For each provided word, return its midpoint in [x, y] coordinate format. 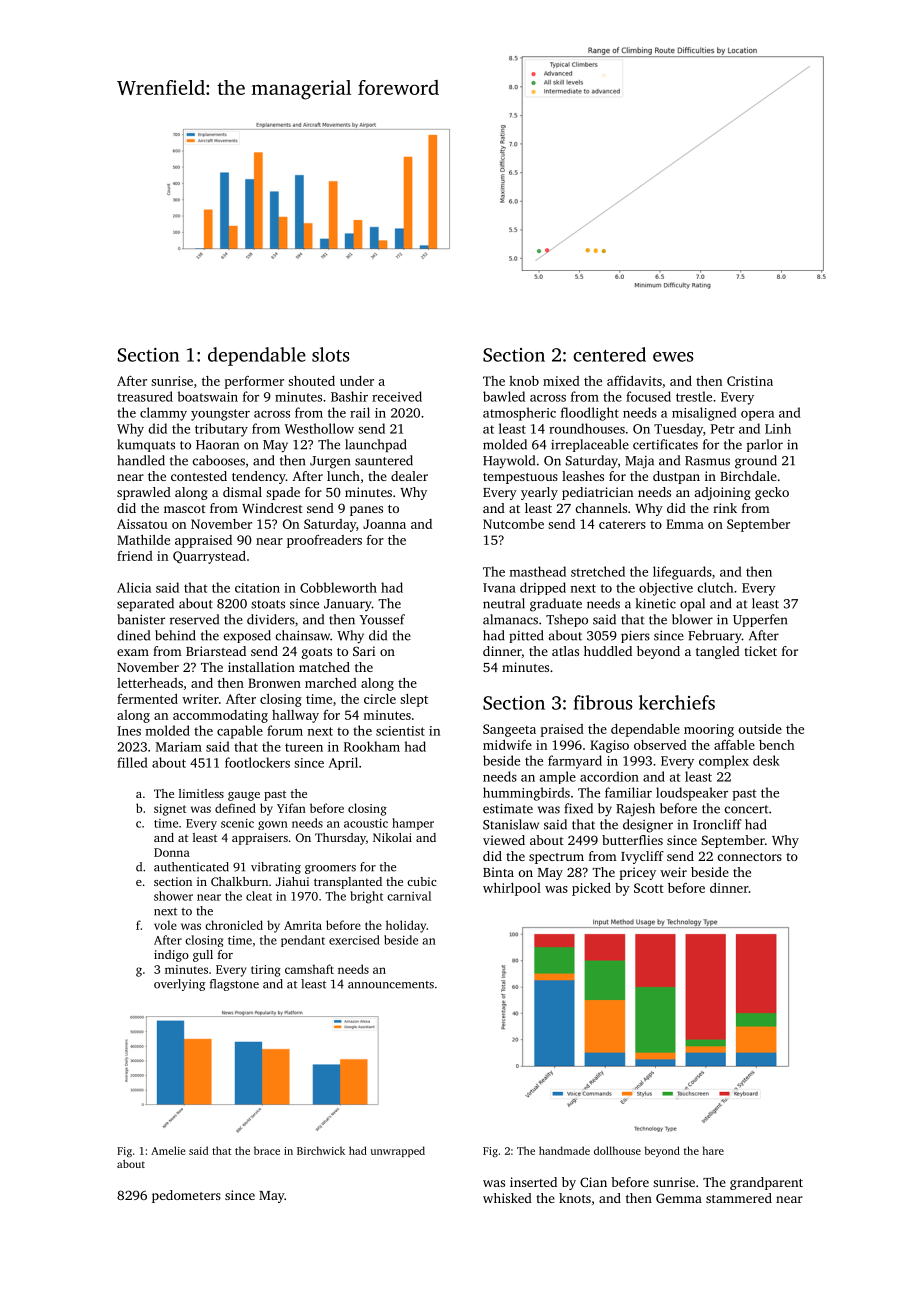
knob [524, 381]
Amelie [168, 1150]
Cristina [750, 381]
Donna [172, 852]
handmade [564, 1150]
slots [331, 354]
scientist [400, 731]
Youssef [382, 619]
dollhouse [617, 1150]
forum [285, 730]
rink [725, 508]
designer [648, 826]
